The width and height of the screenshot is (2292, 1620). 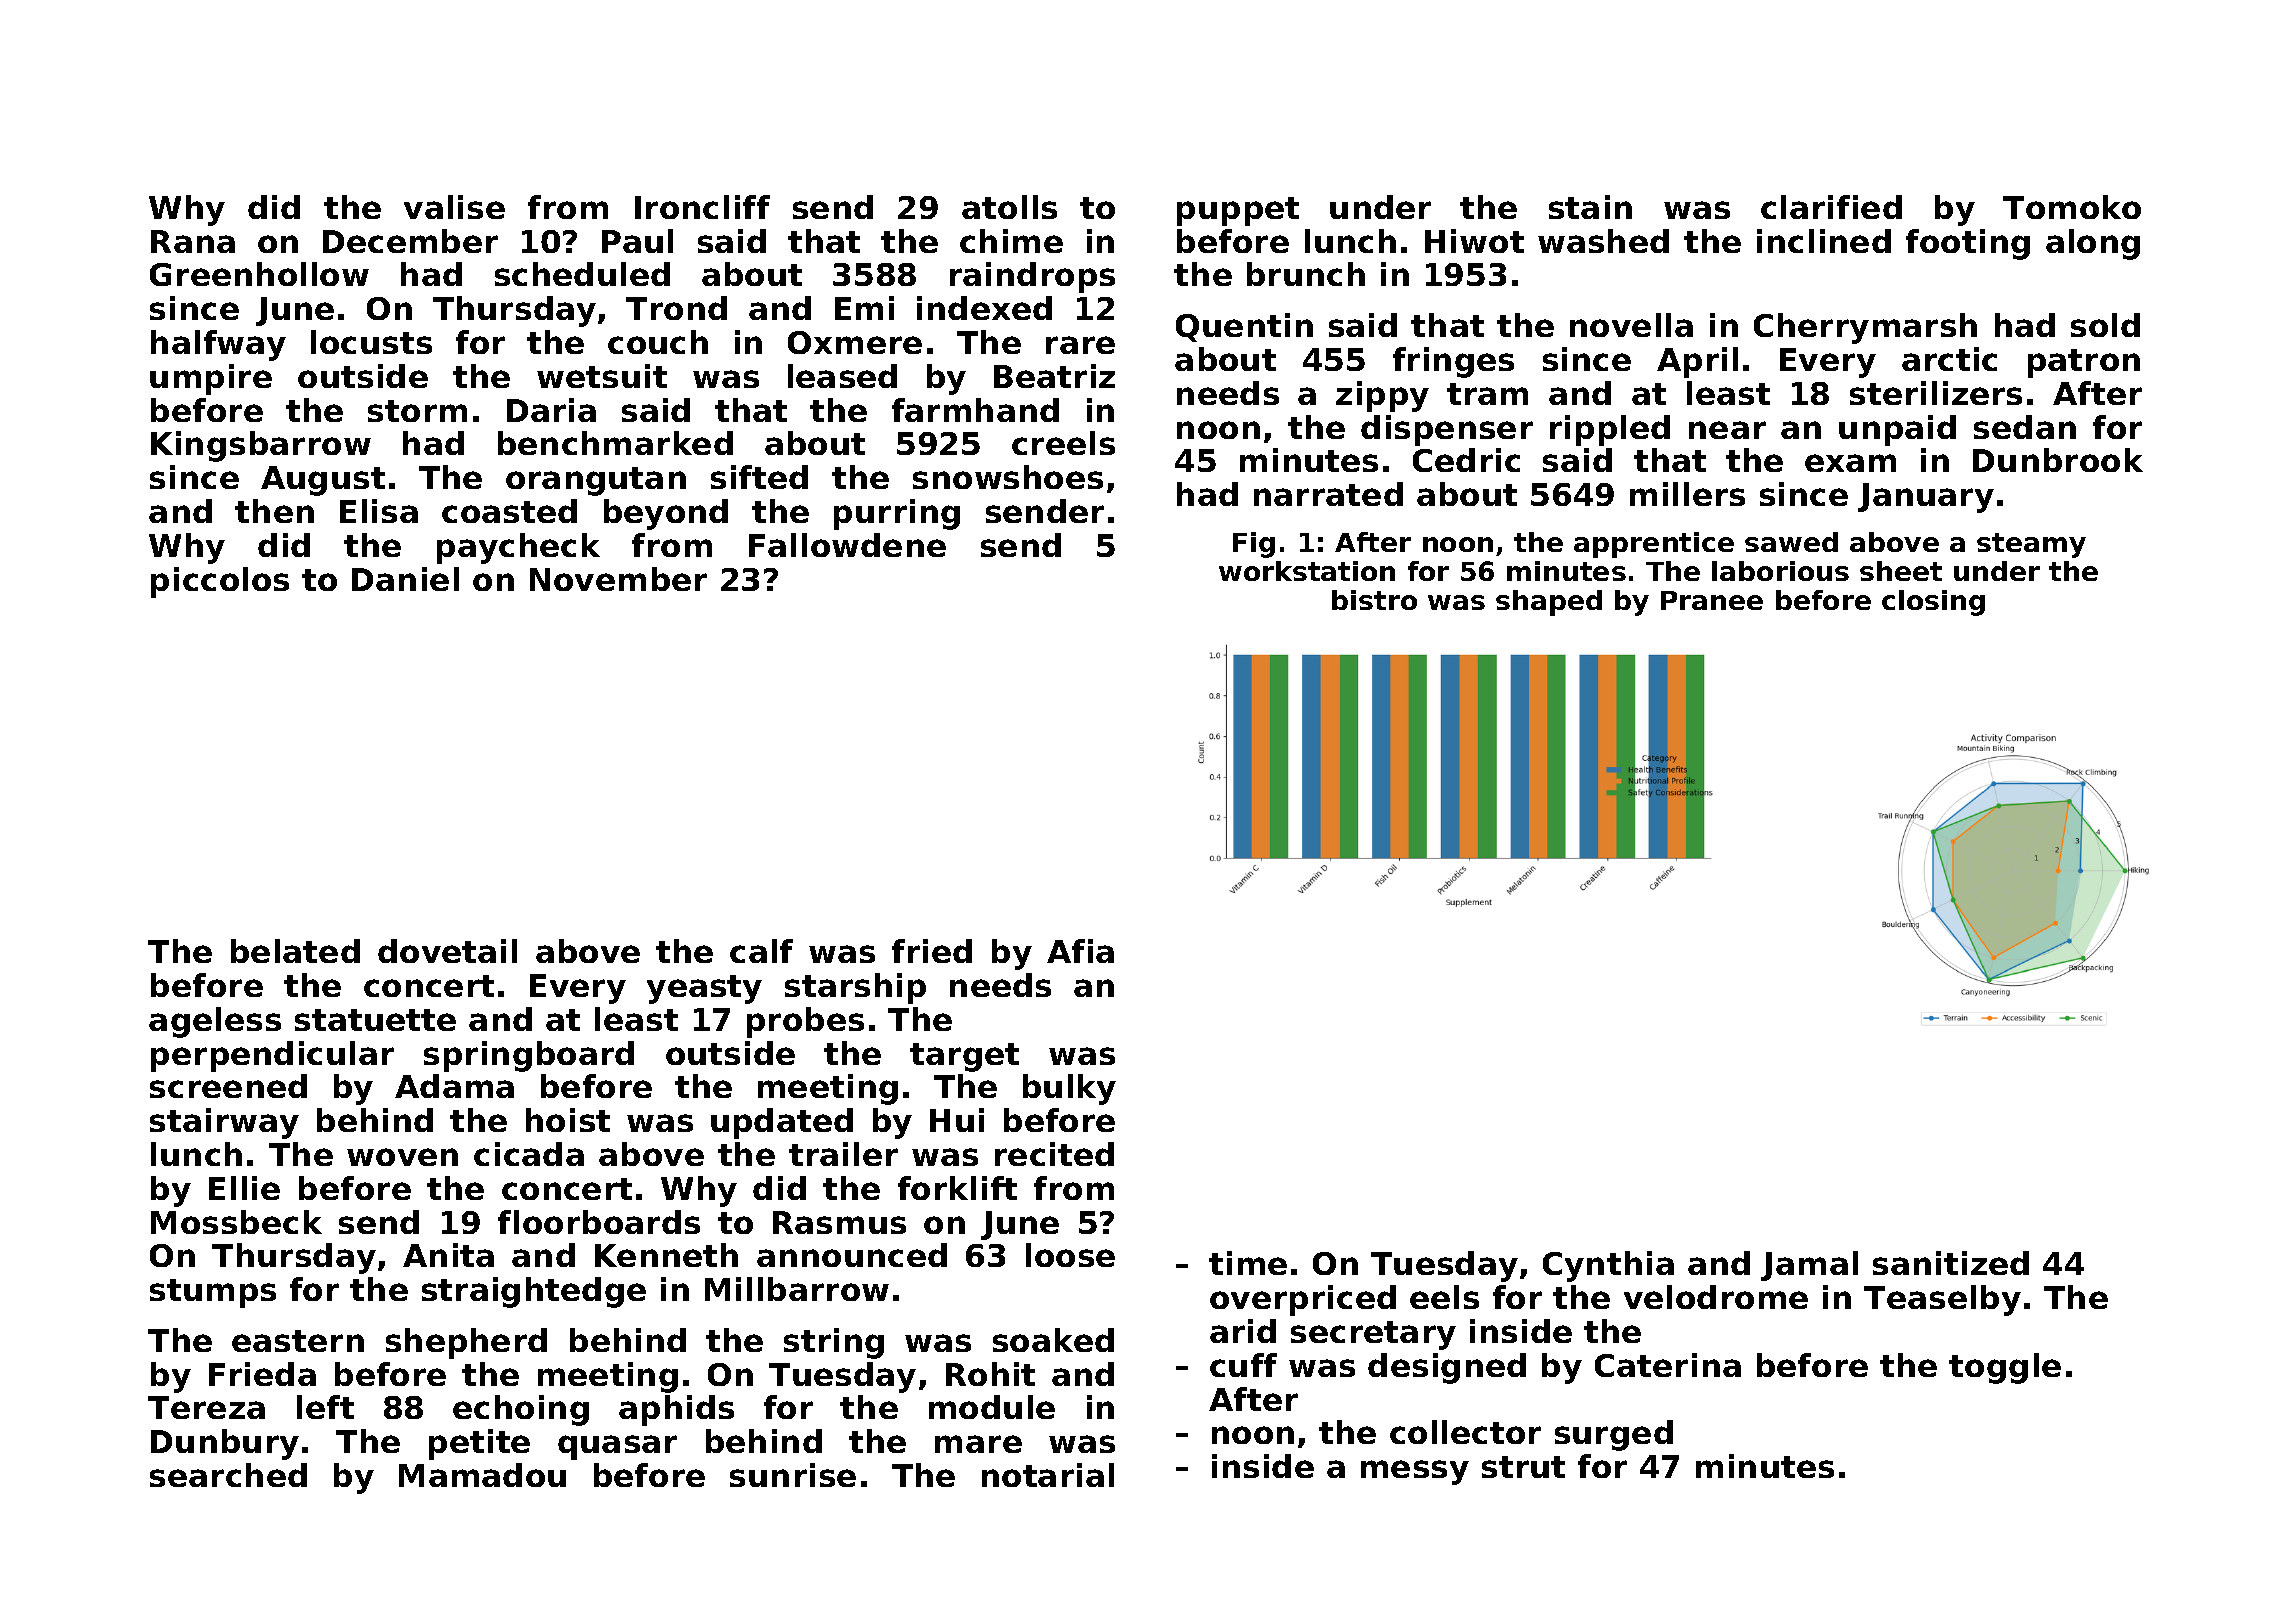 I want to click on atolls, so click(x=1009, y=207).
